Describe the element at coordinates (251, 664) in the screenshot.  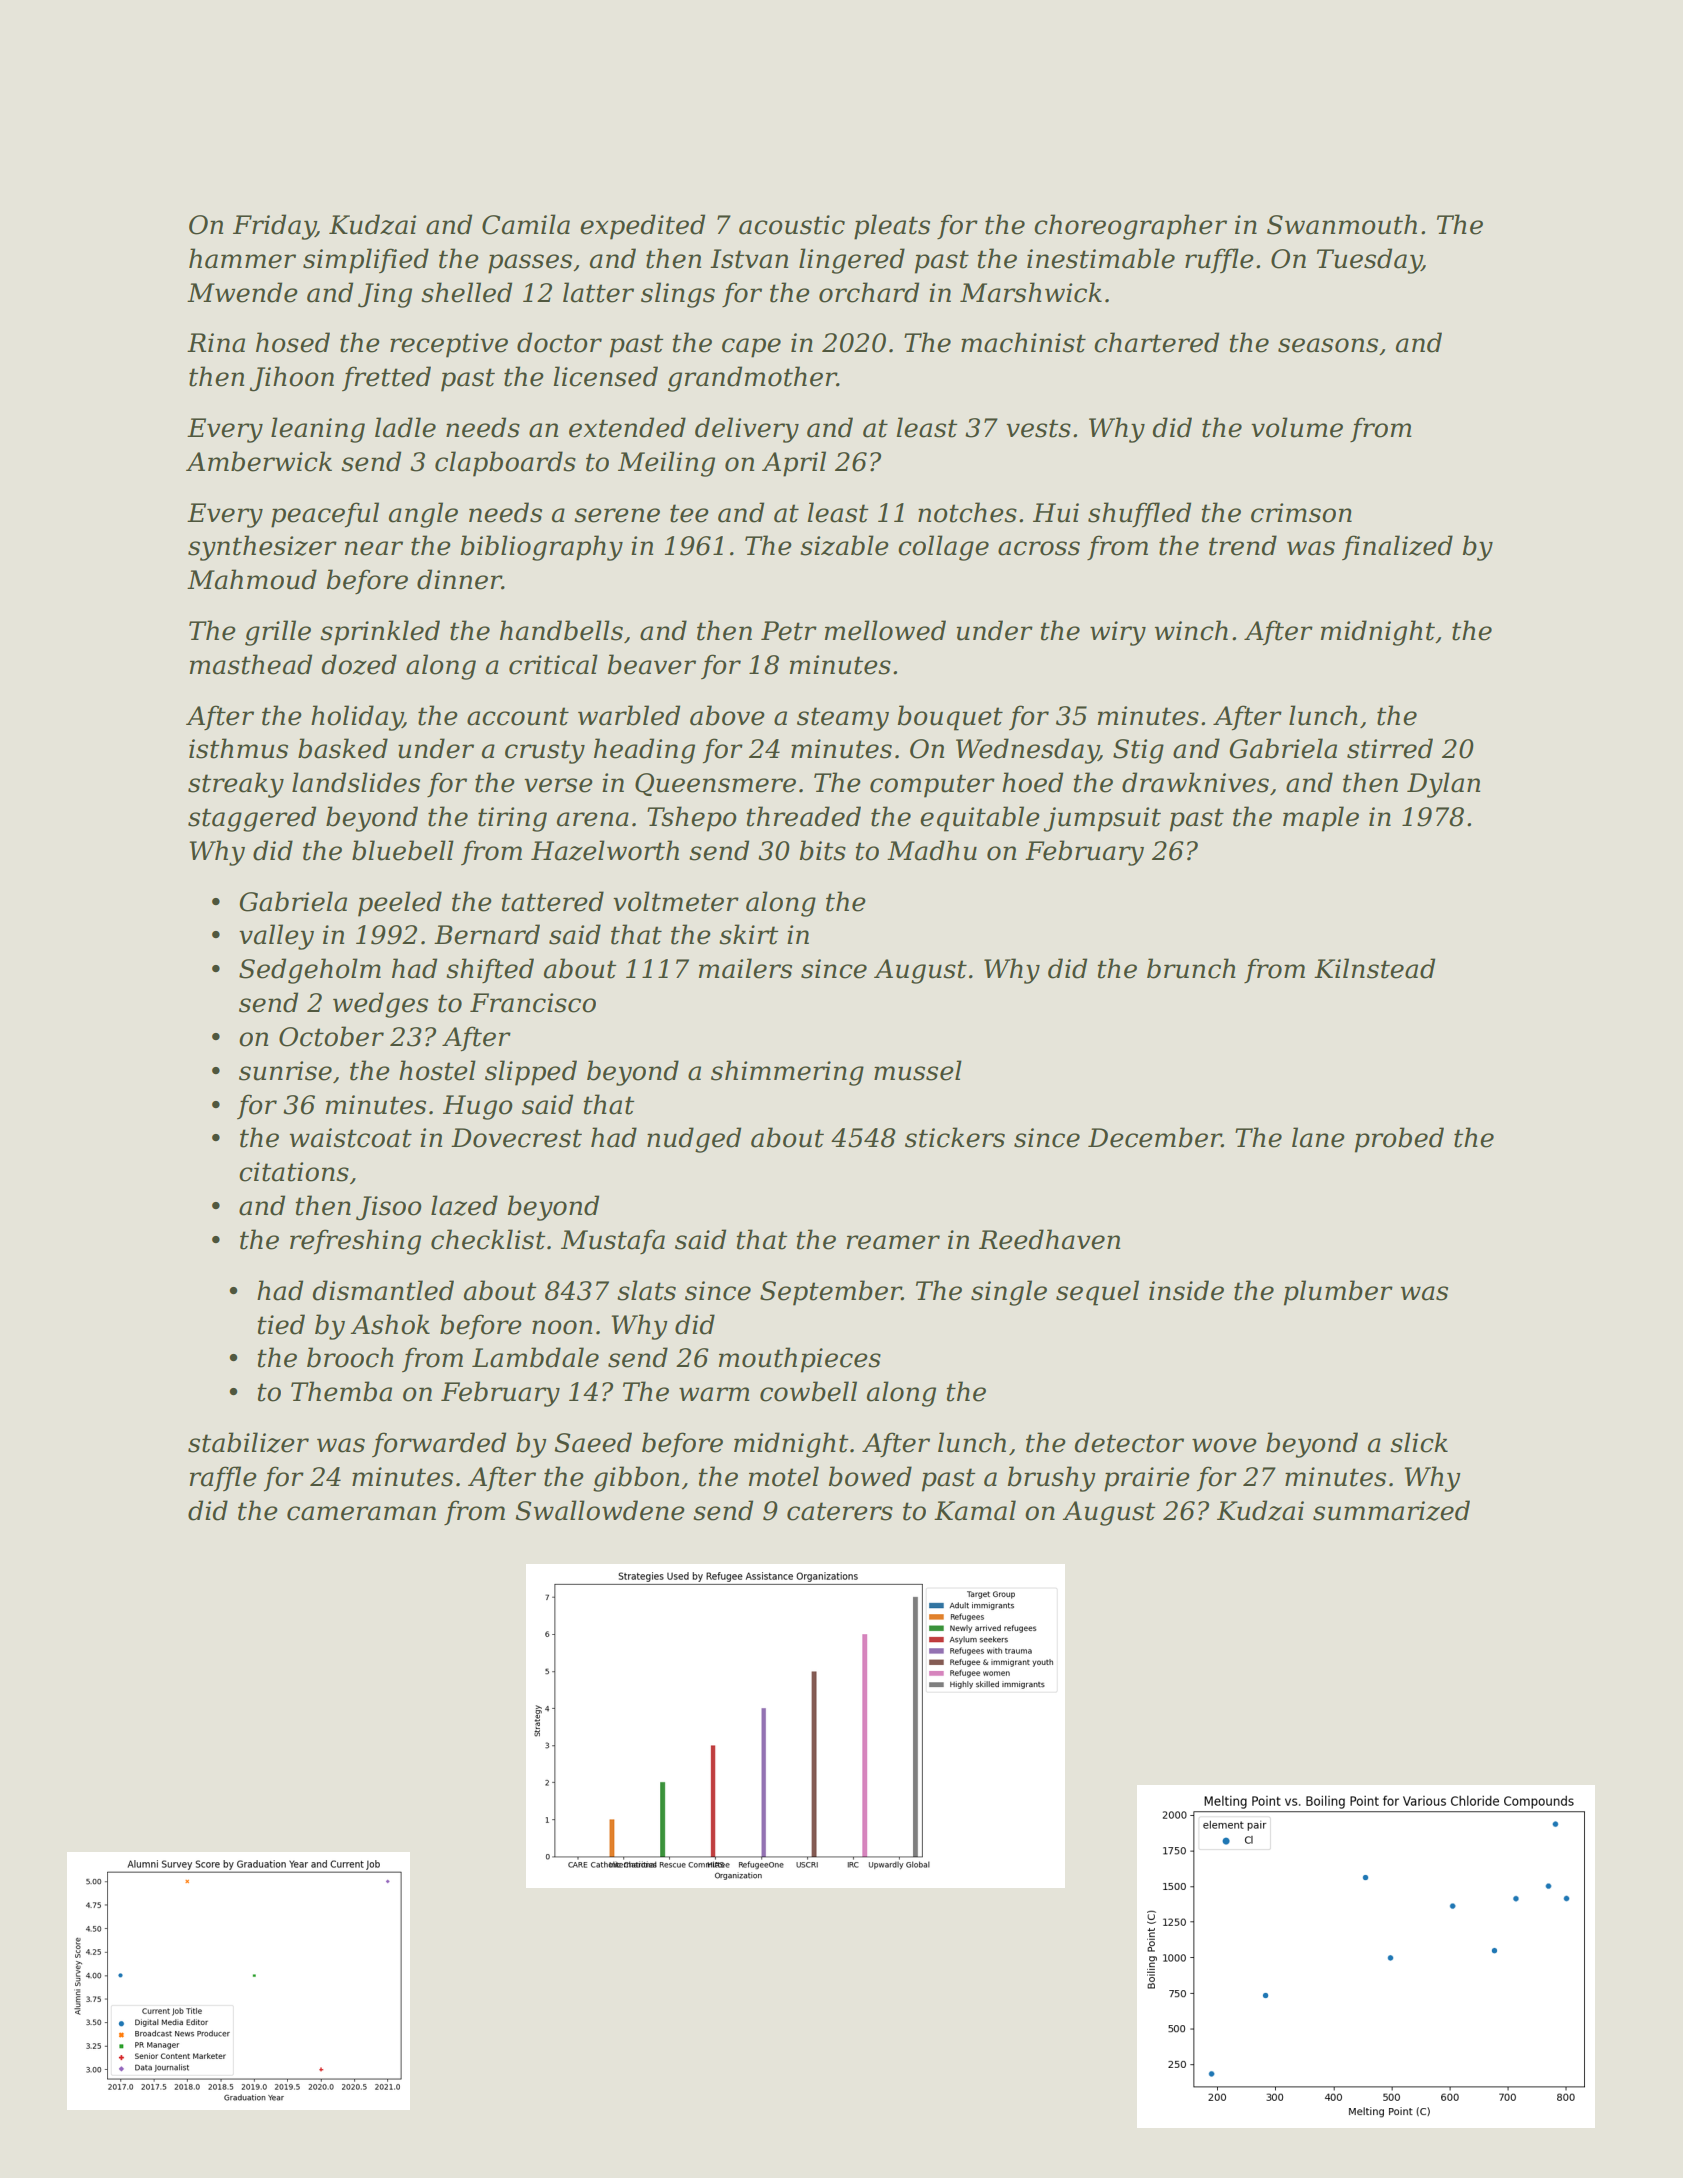
I see `masthead` at that location.
